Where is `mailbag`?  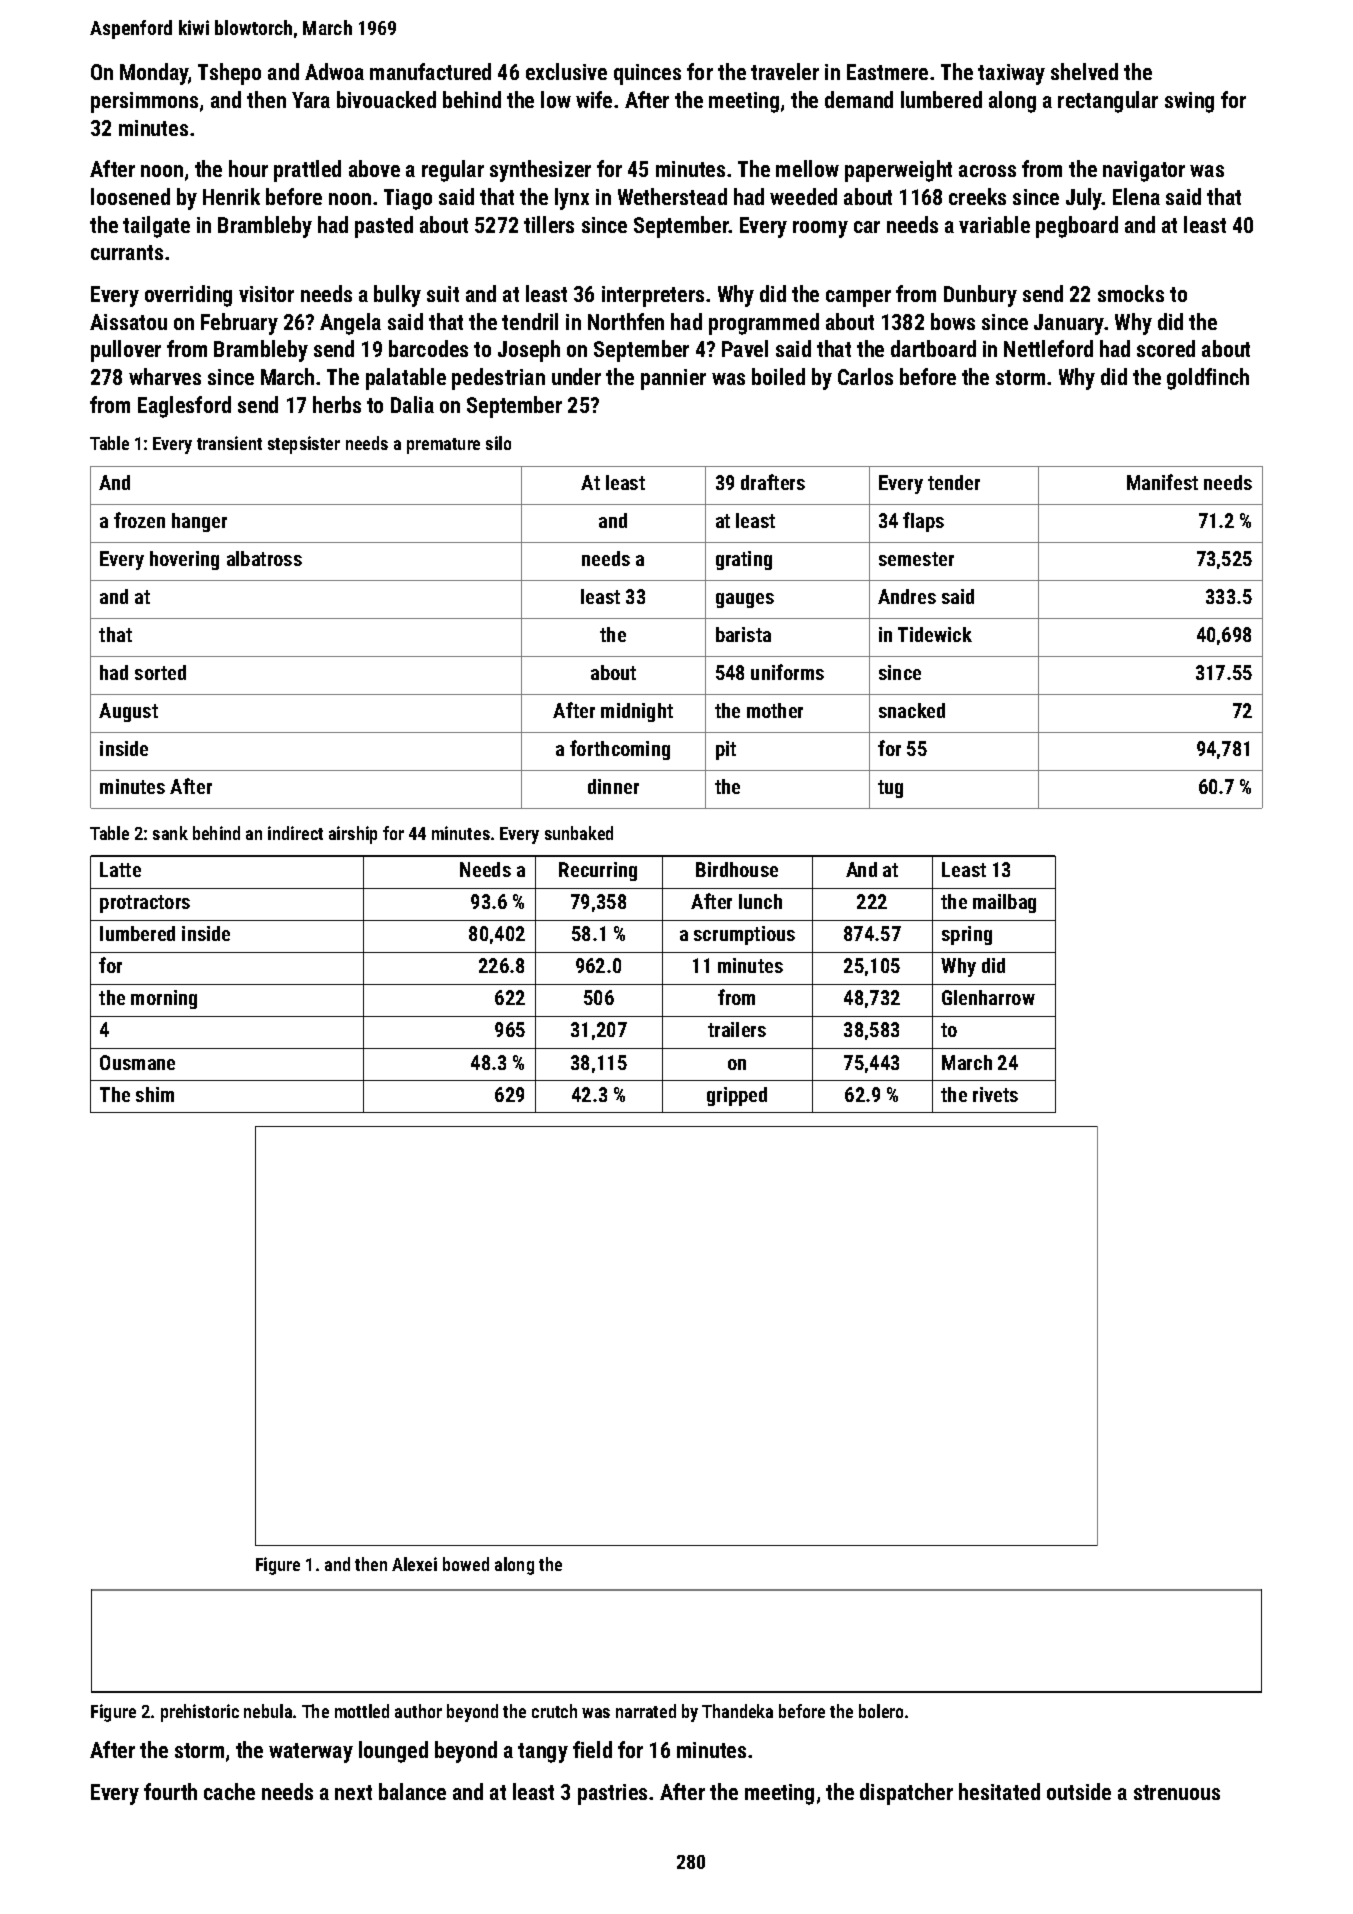 mailbag is located at coordinates (1004, 903).
